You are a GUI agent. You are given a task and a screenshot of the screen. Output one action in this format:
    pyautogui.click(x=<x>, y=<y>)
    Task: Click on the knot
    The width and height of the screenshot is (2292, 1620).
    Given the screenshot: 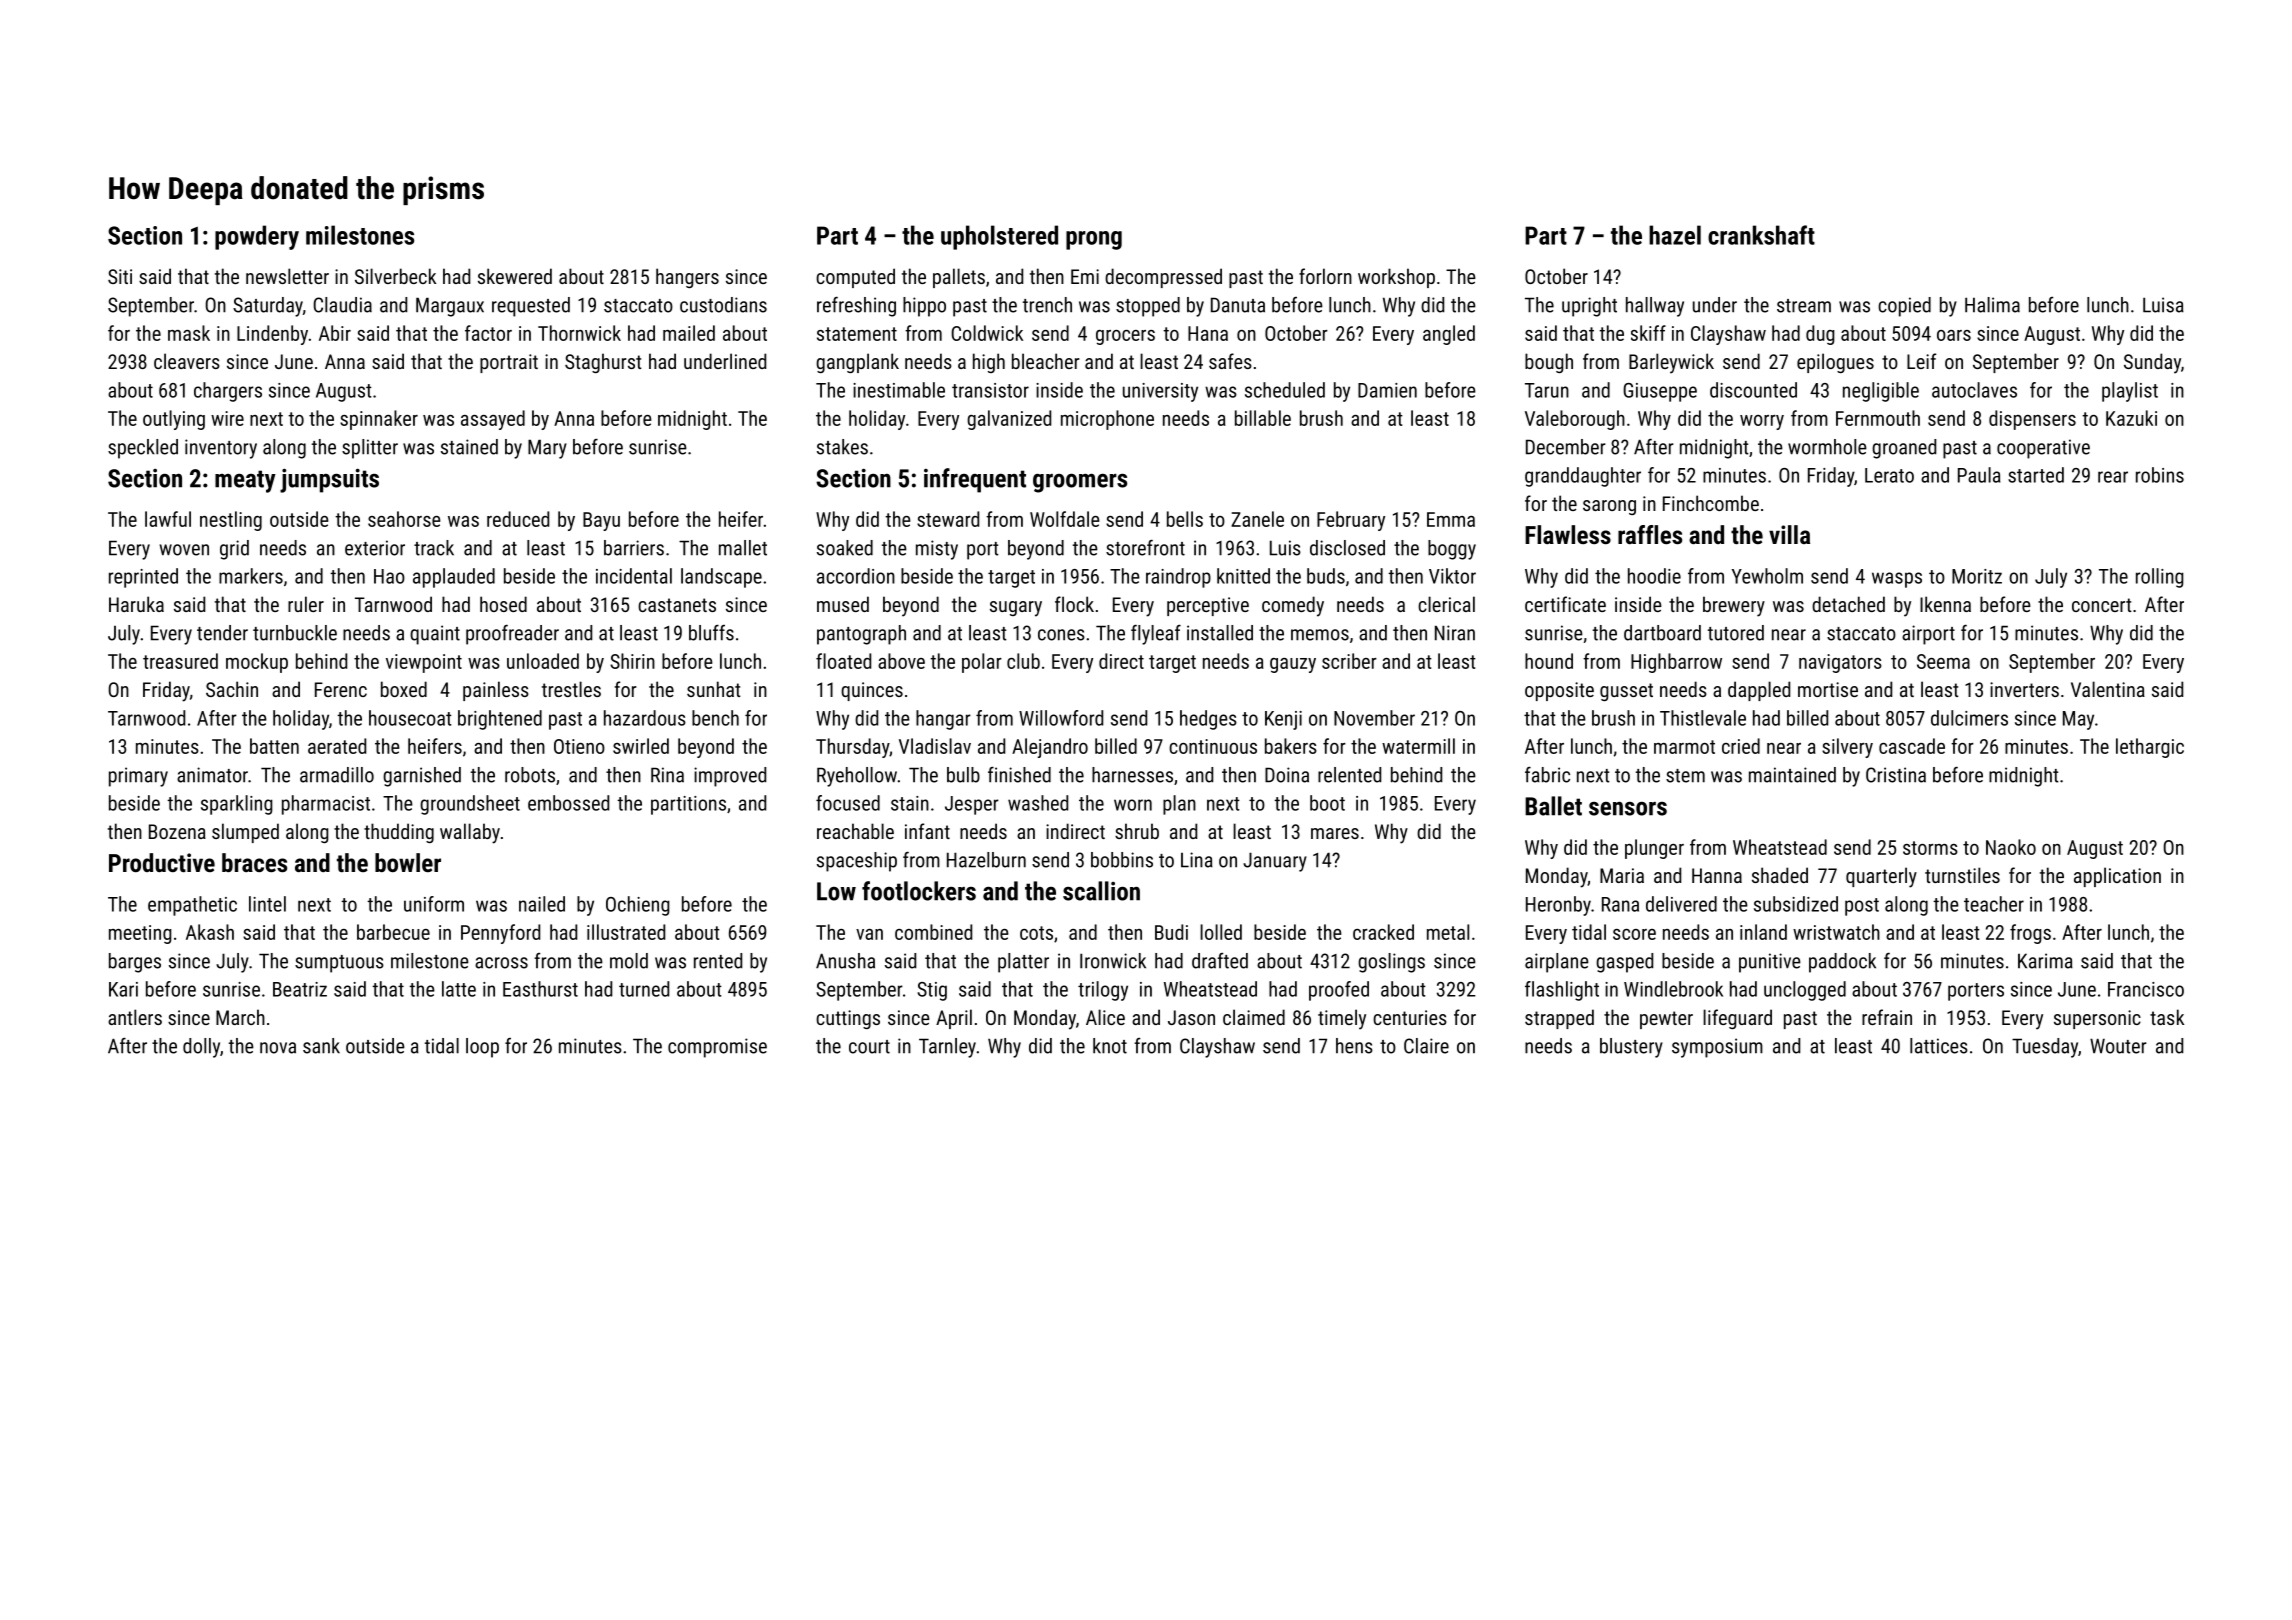 What is the action you would take?
    pyautogui.click(x=1110, y=1046)
